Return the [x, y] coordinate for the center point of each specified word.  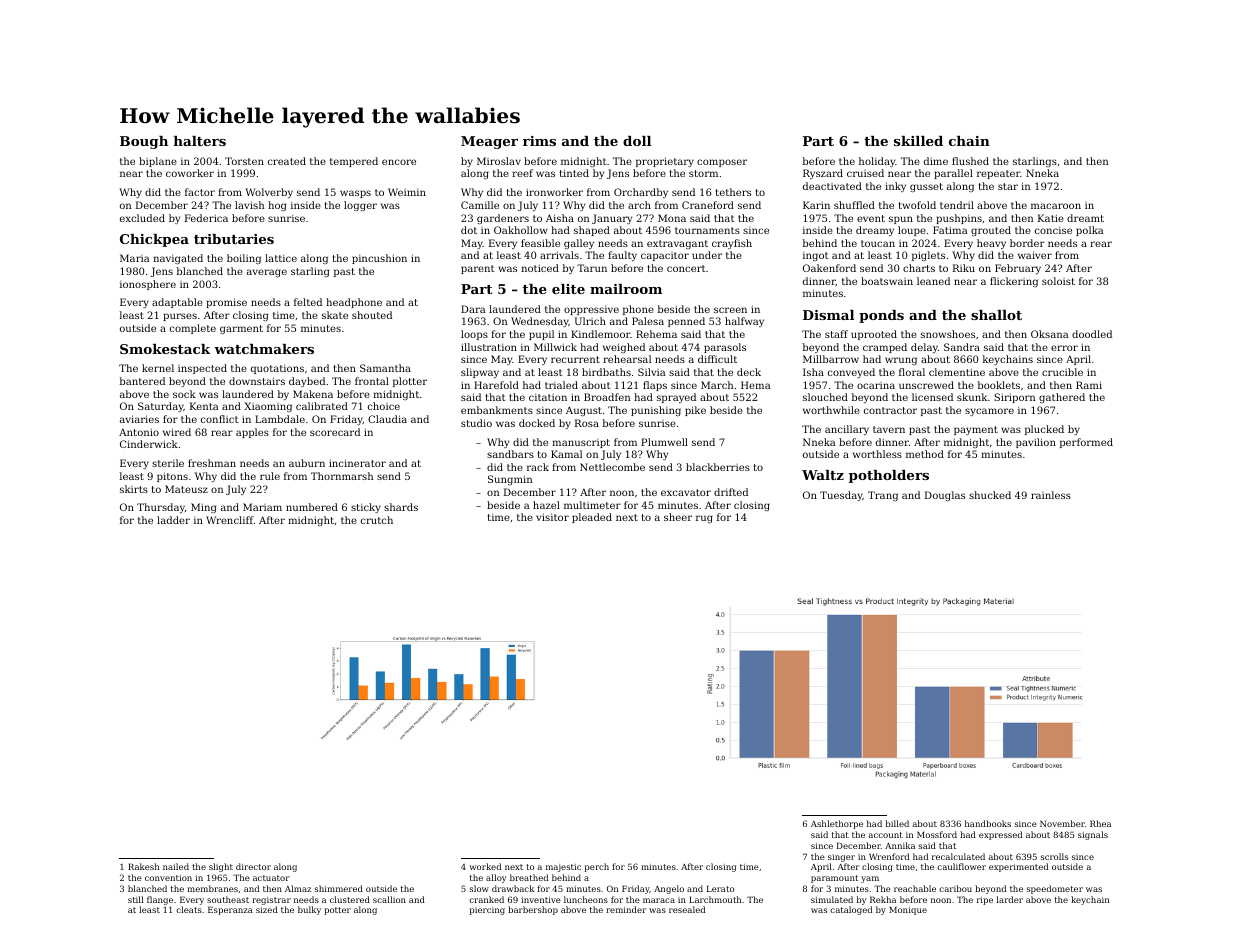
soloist [1058, 281]
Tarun [592, 268]
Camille [480, 205]
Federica [206, 218]
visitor [552, 517]
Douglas [945, 496]
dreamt [1085, 218]
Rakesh [143, 866]
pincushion [379, 259]
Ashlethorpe [837, 824]
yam [870, 879]
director [253, 866]
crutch [377, 520]
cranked [486, 899]
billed [897, 823]
